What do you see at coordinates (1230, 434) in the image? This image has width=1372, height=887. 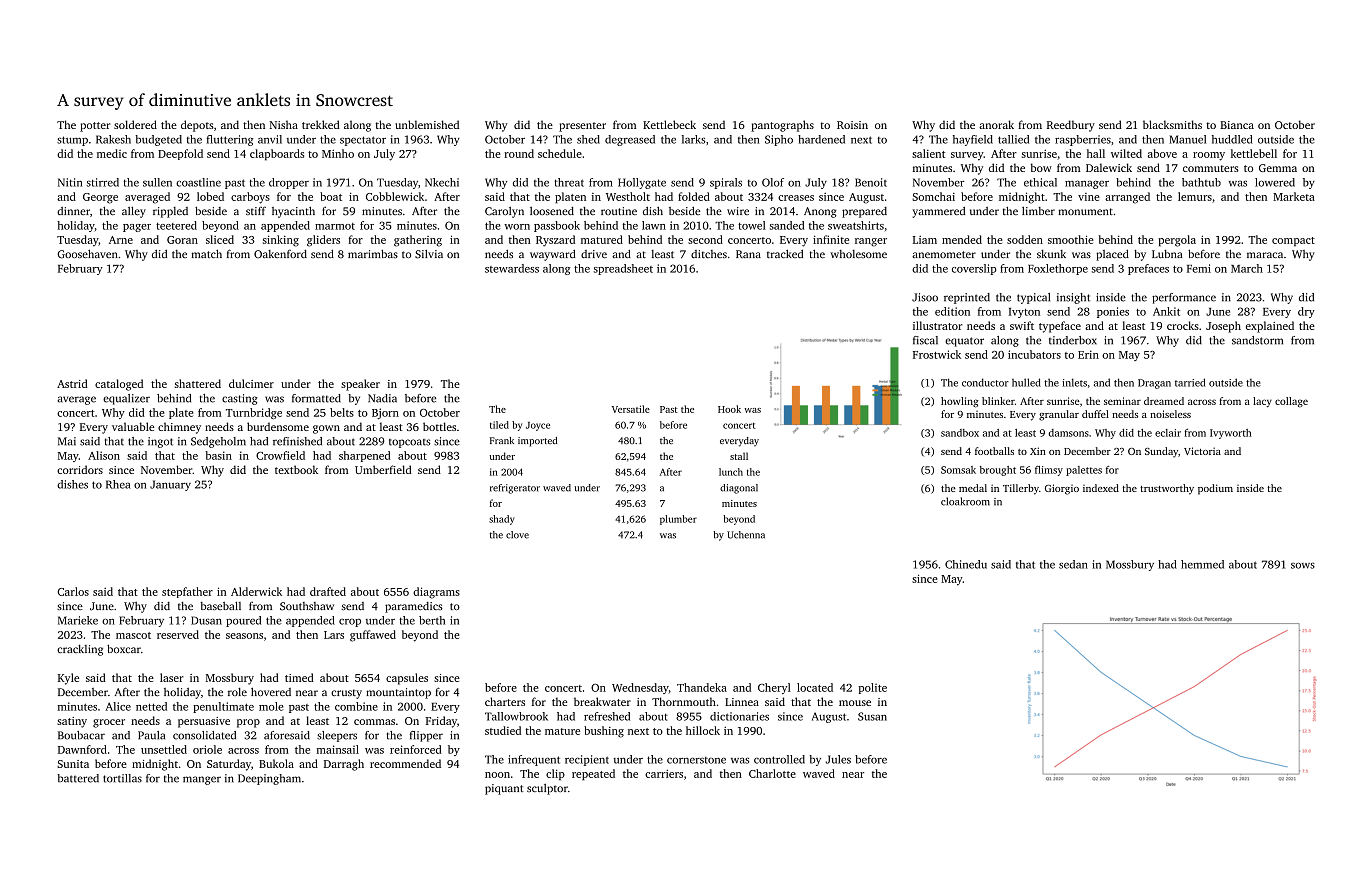 I see `Ivyworth` at bounding box center [1230, 434].
